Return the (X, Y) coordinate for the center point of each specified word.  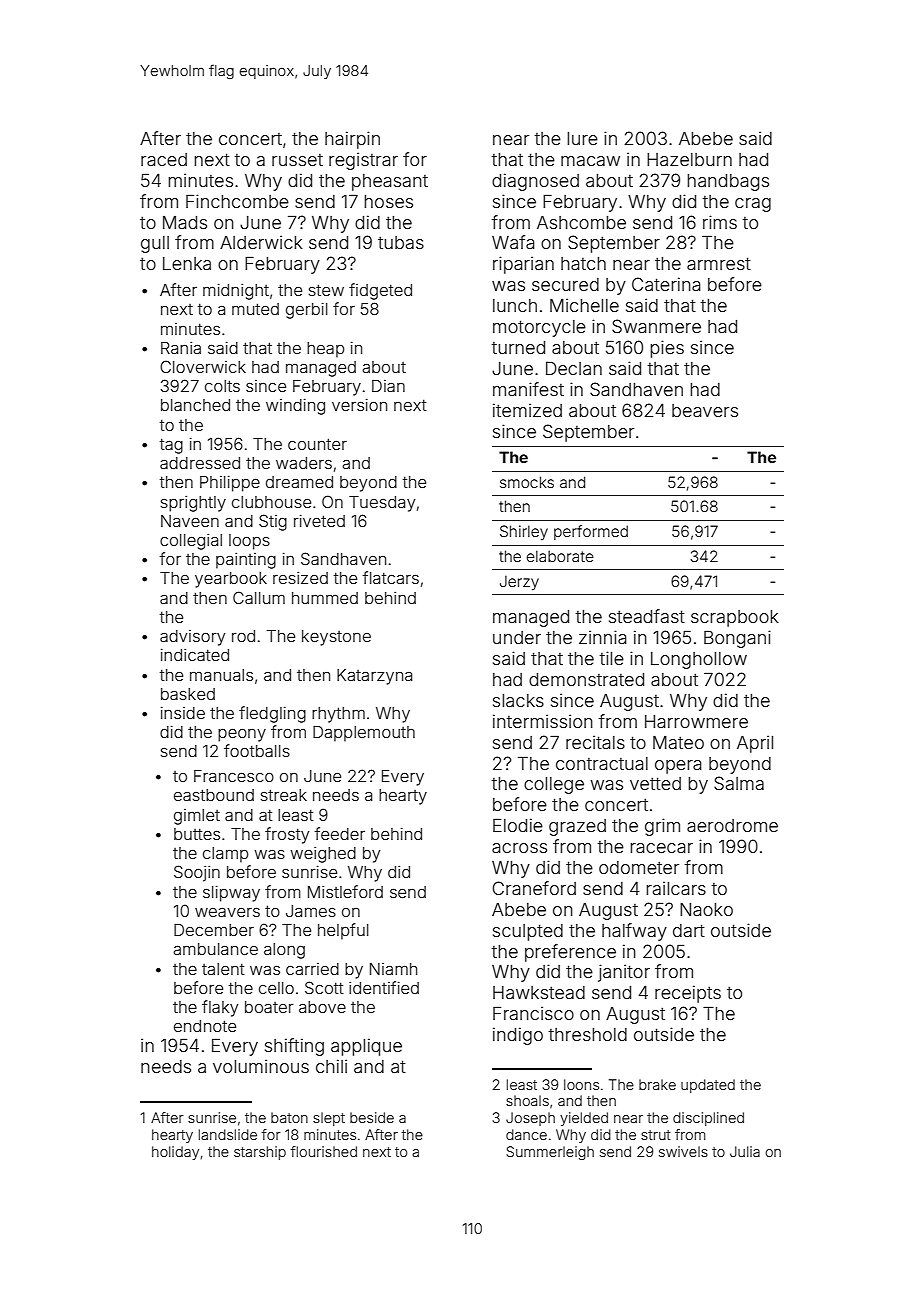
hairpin (352, 140)
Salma (739, 783)
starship (260, 1153)
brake (657, 1084)
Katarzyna (374, 677)
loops (249, 542)
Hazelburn (689, 159)
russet (297, 160)
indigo (518, 1036)
